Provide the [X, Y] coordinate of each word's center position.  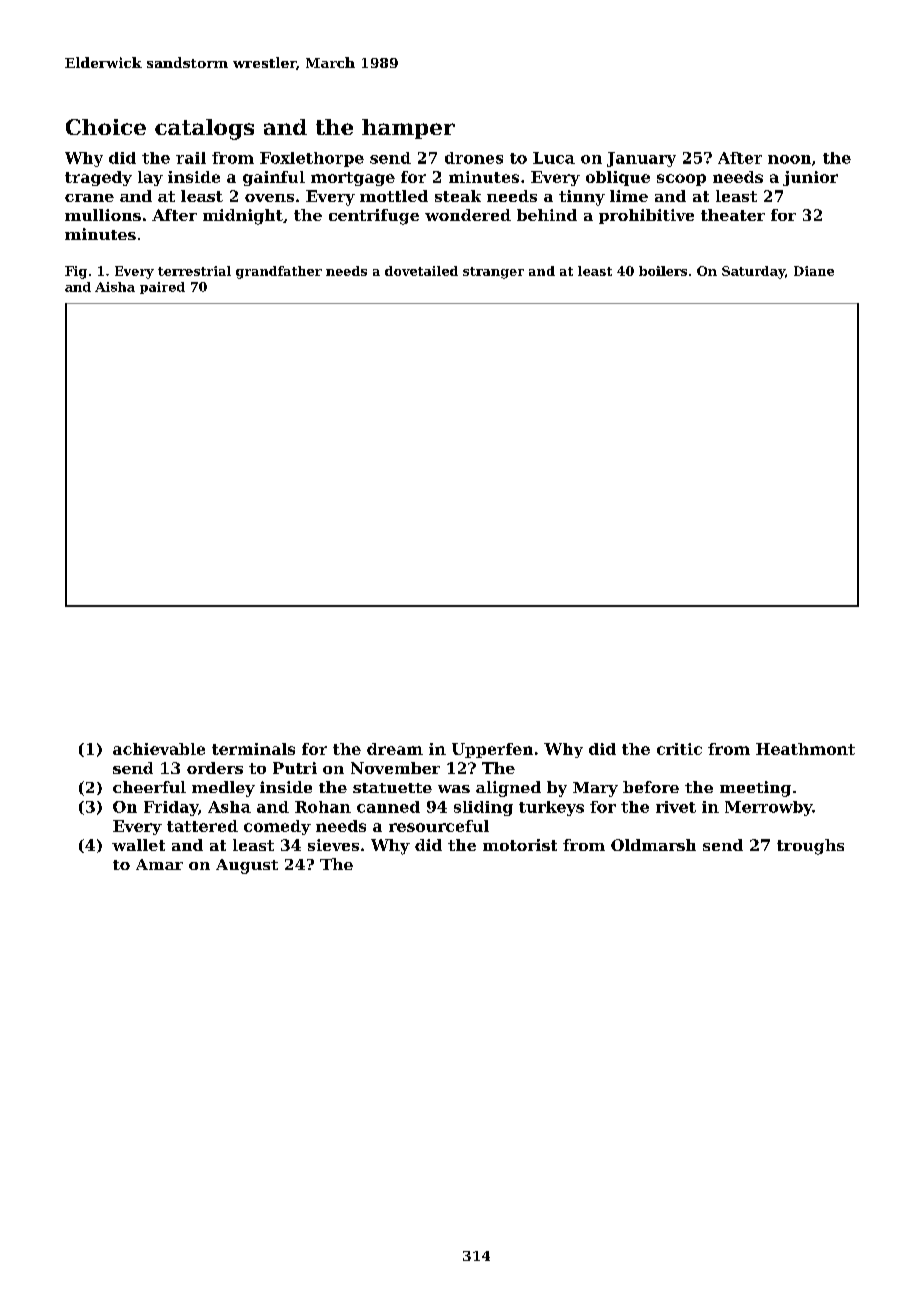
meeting [755, 789]
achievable [159, 749]
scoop [681, 180]
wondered [468, 215]
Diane [814, 271]
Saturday [753, 272]
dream [395, 749]
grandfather [279, 272]
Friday [171, 808]
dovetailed [421, 271]
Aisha [115, 287]
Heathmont [805, 749]
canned [388, 807]
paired [162, 288]
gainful [274, 178]
